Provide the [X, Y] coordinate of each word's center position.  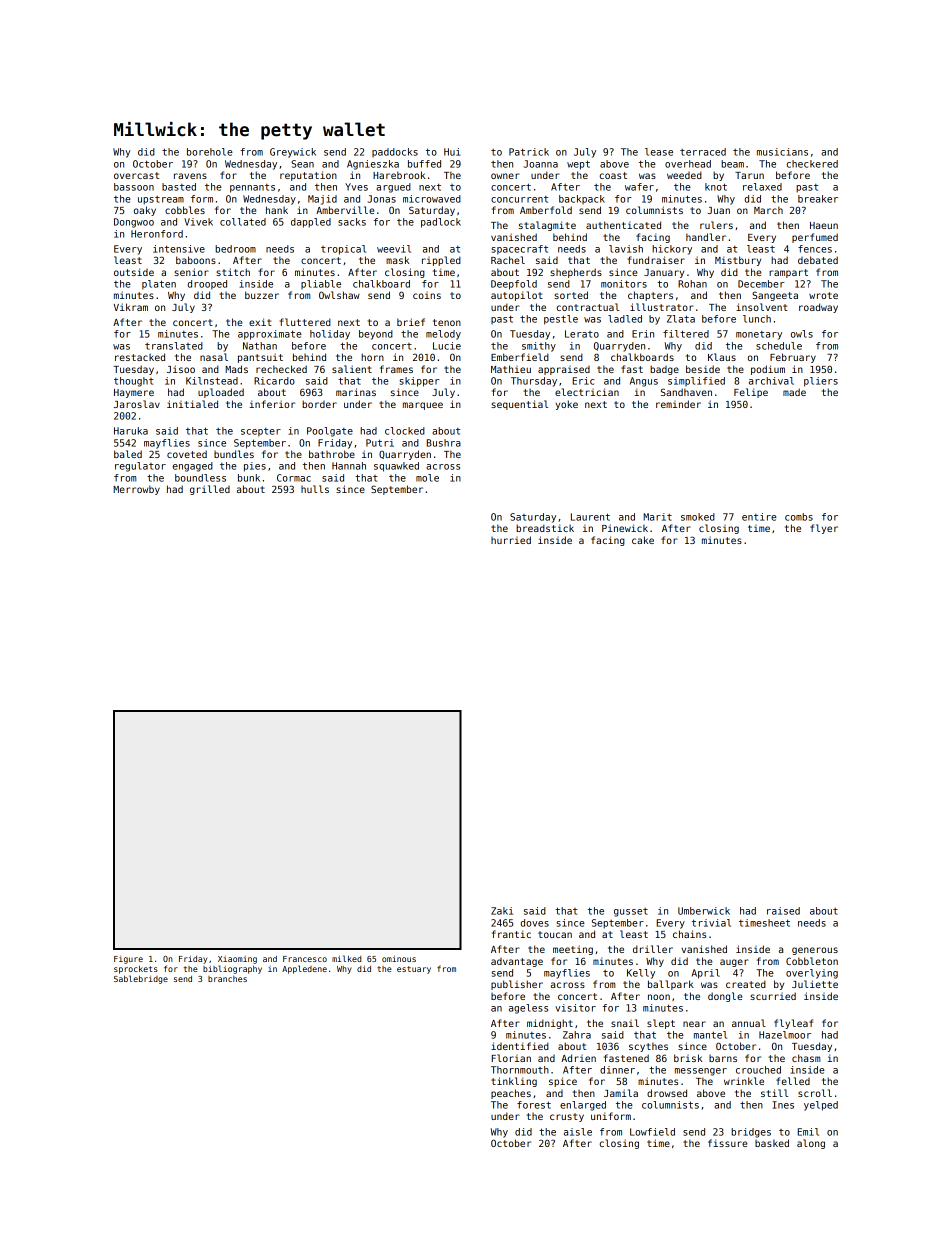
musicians [782, 152]
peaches [511, 1094]
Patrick [529, 152]
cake [643, 540]
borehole [210, 152]
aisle [578, 1132]
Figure [128, 960]
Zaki [502, 911]
